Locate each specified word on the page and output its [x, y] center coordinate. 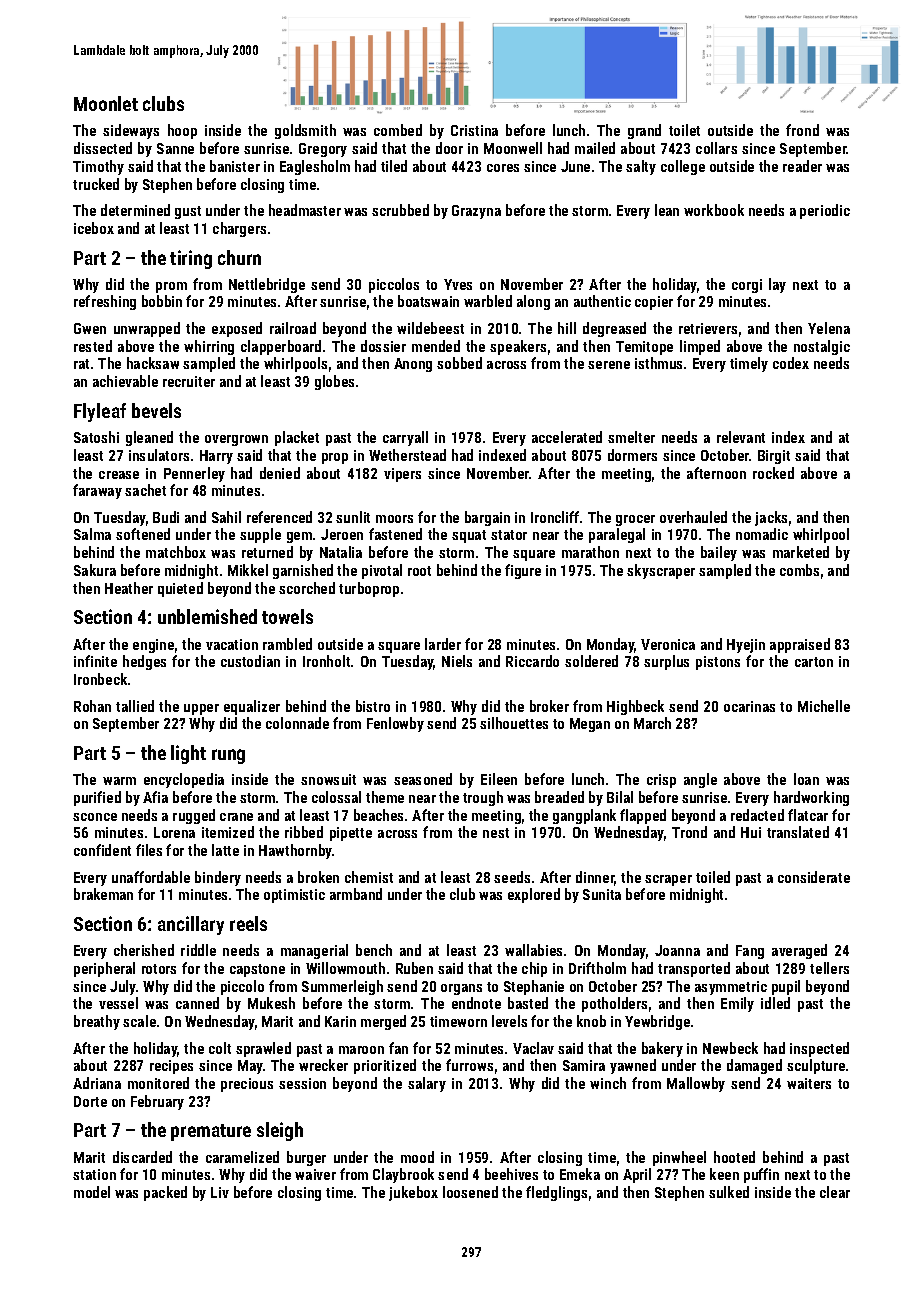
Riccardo [532, 661]
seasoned [423, 779]
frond [802, 130]
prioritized [385, 1066]
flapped [643, 816]
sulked [729, 1192]
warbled [488, 301]
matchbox [176, 552]
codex [791, 363]
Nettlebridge [267, 285]
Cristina [474, 130]
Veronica [668, 644]
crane [236, 817]
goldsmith [305, 131]
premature [211, 1132]
